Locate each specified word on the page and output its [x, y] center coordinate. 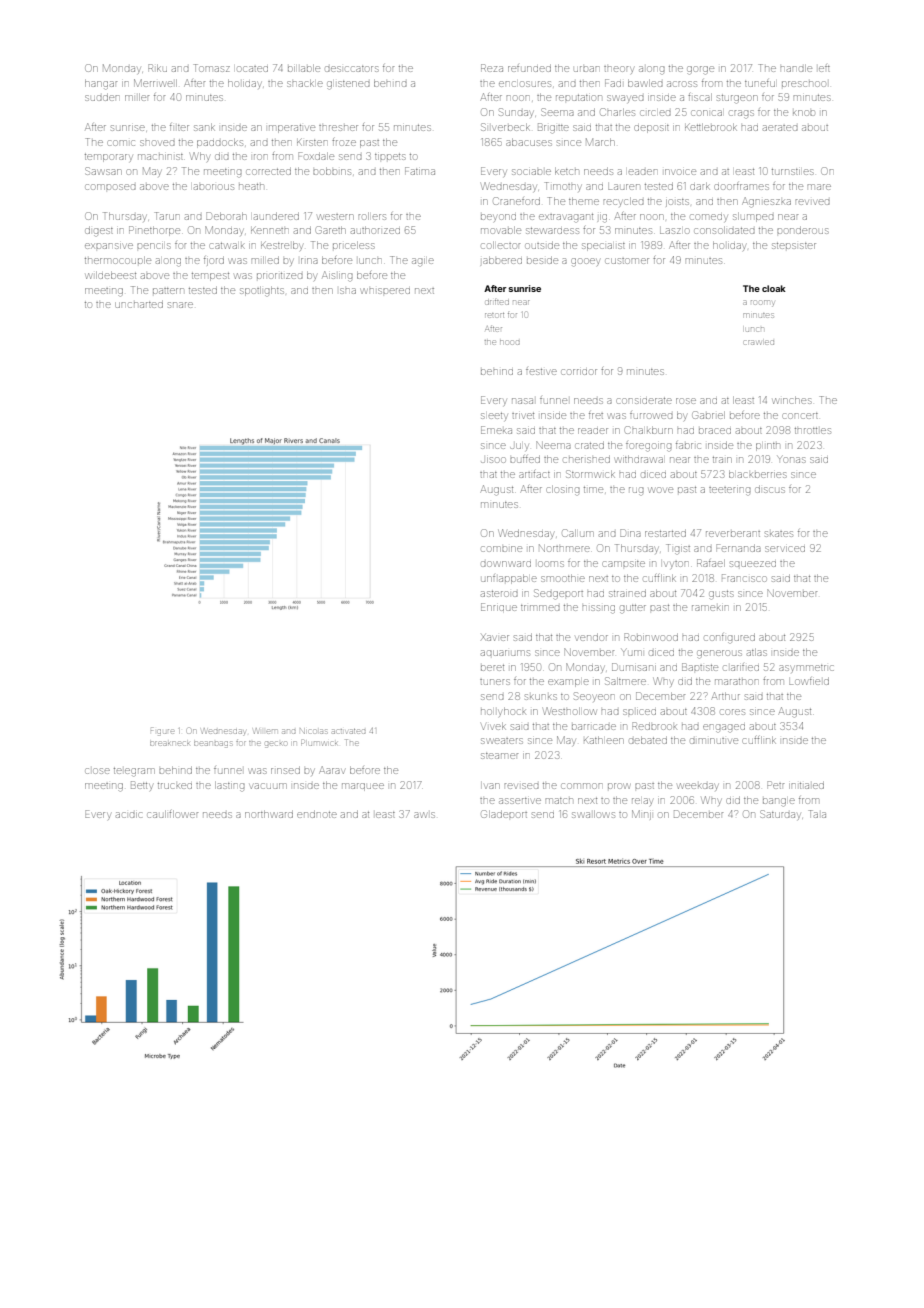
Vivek [494, 726]
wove [661, 490]
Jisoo [493, 460]
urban [586, 69]
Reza [492, 68]
